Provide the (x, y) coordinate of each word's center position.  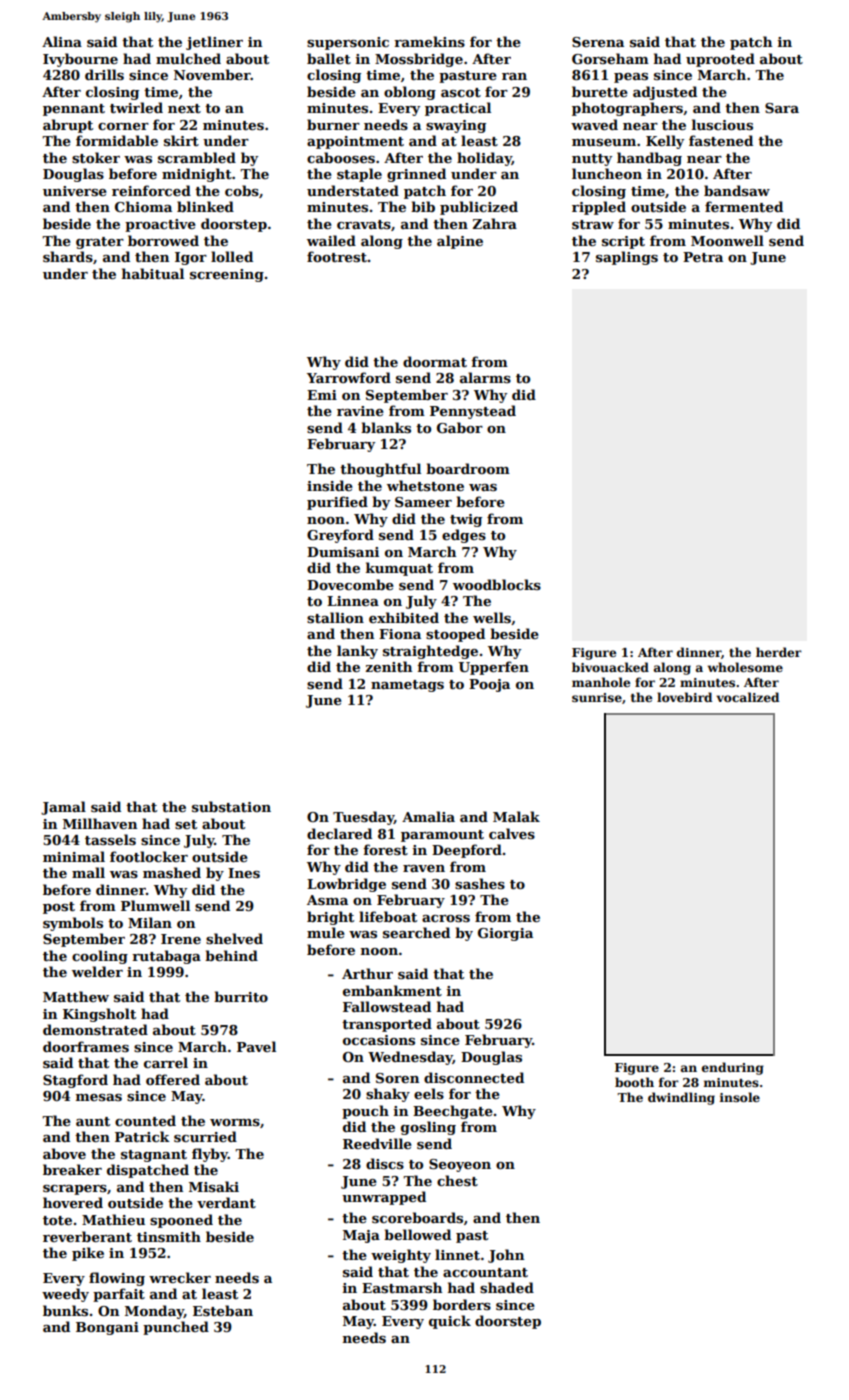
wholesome (745, 667)
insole (740, 1097)
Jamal (63, 808)
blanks (386, 427)
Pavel (256, 1046)
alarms (485, 377)
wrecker (180, 1277)
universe (75, 191)
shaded (507, 1287)
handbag (649, 159)
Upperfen (494, 668)
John (506, 1256)
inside (330, 485)
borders (462, 1304)
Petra (703, 257)
